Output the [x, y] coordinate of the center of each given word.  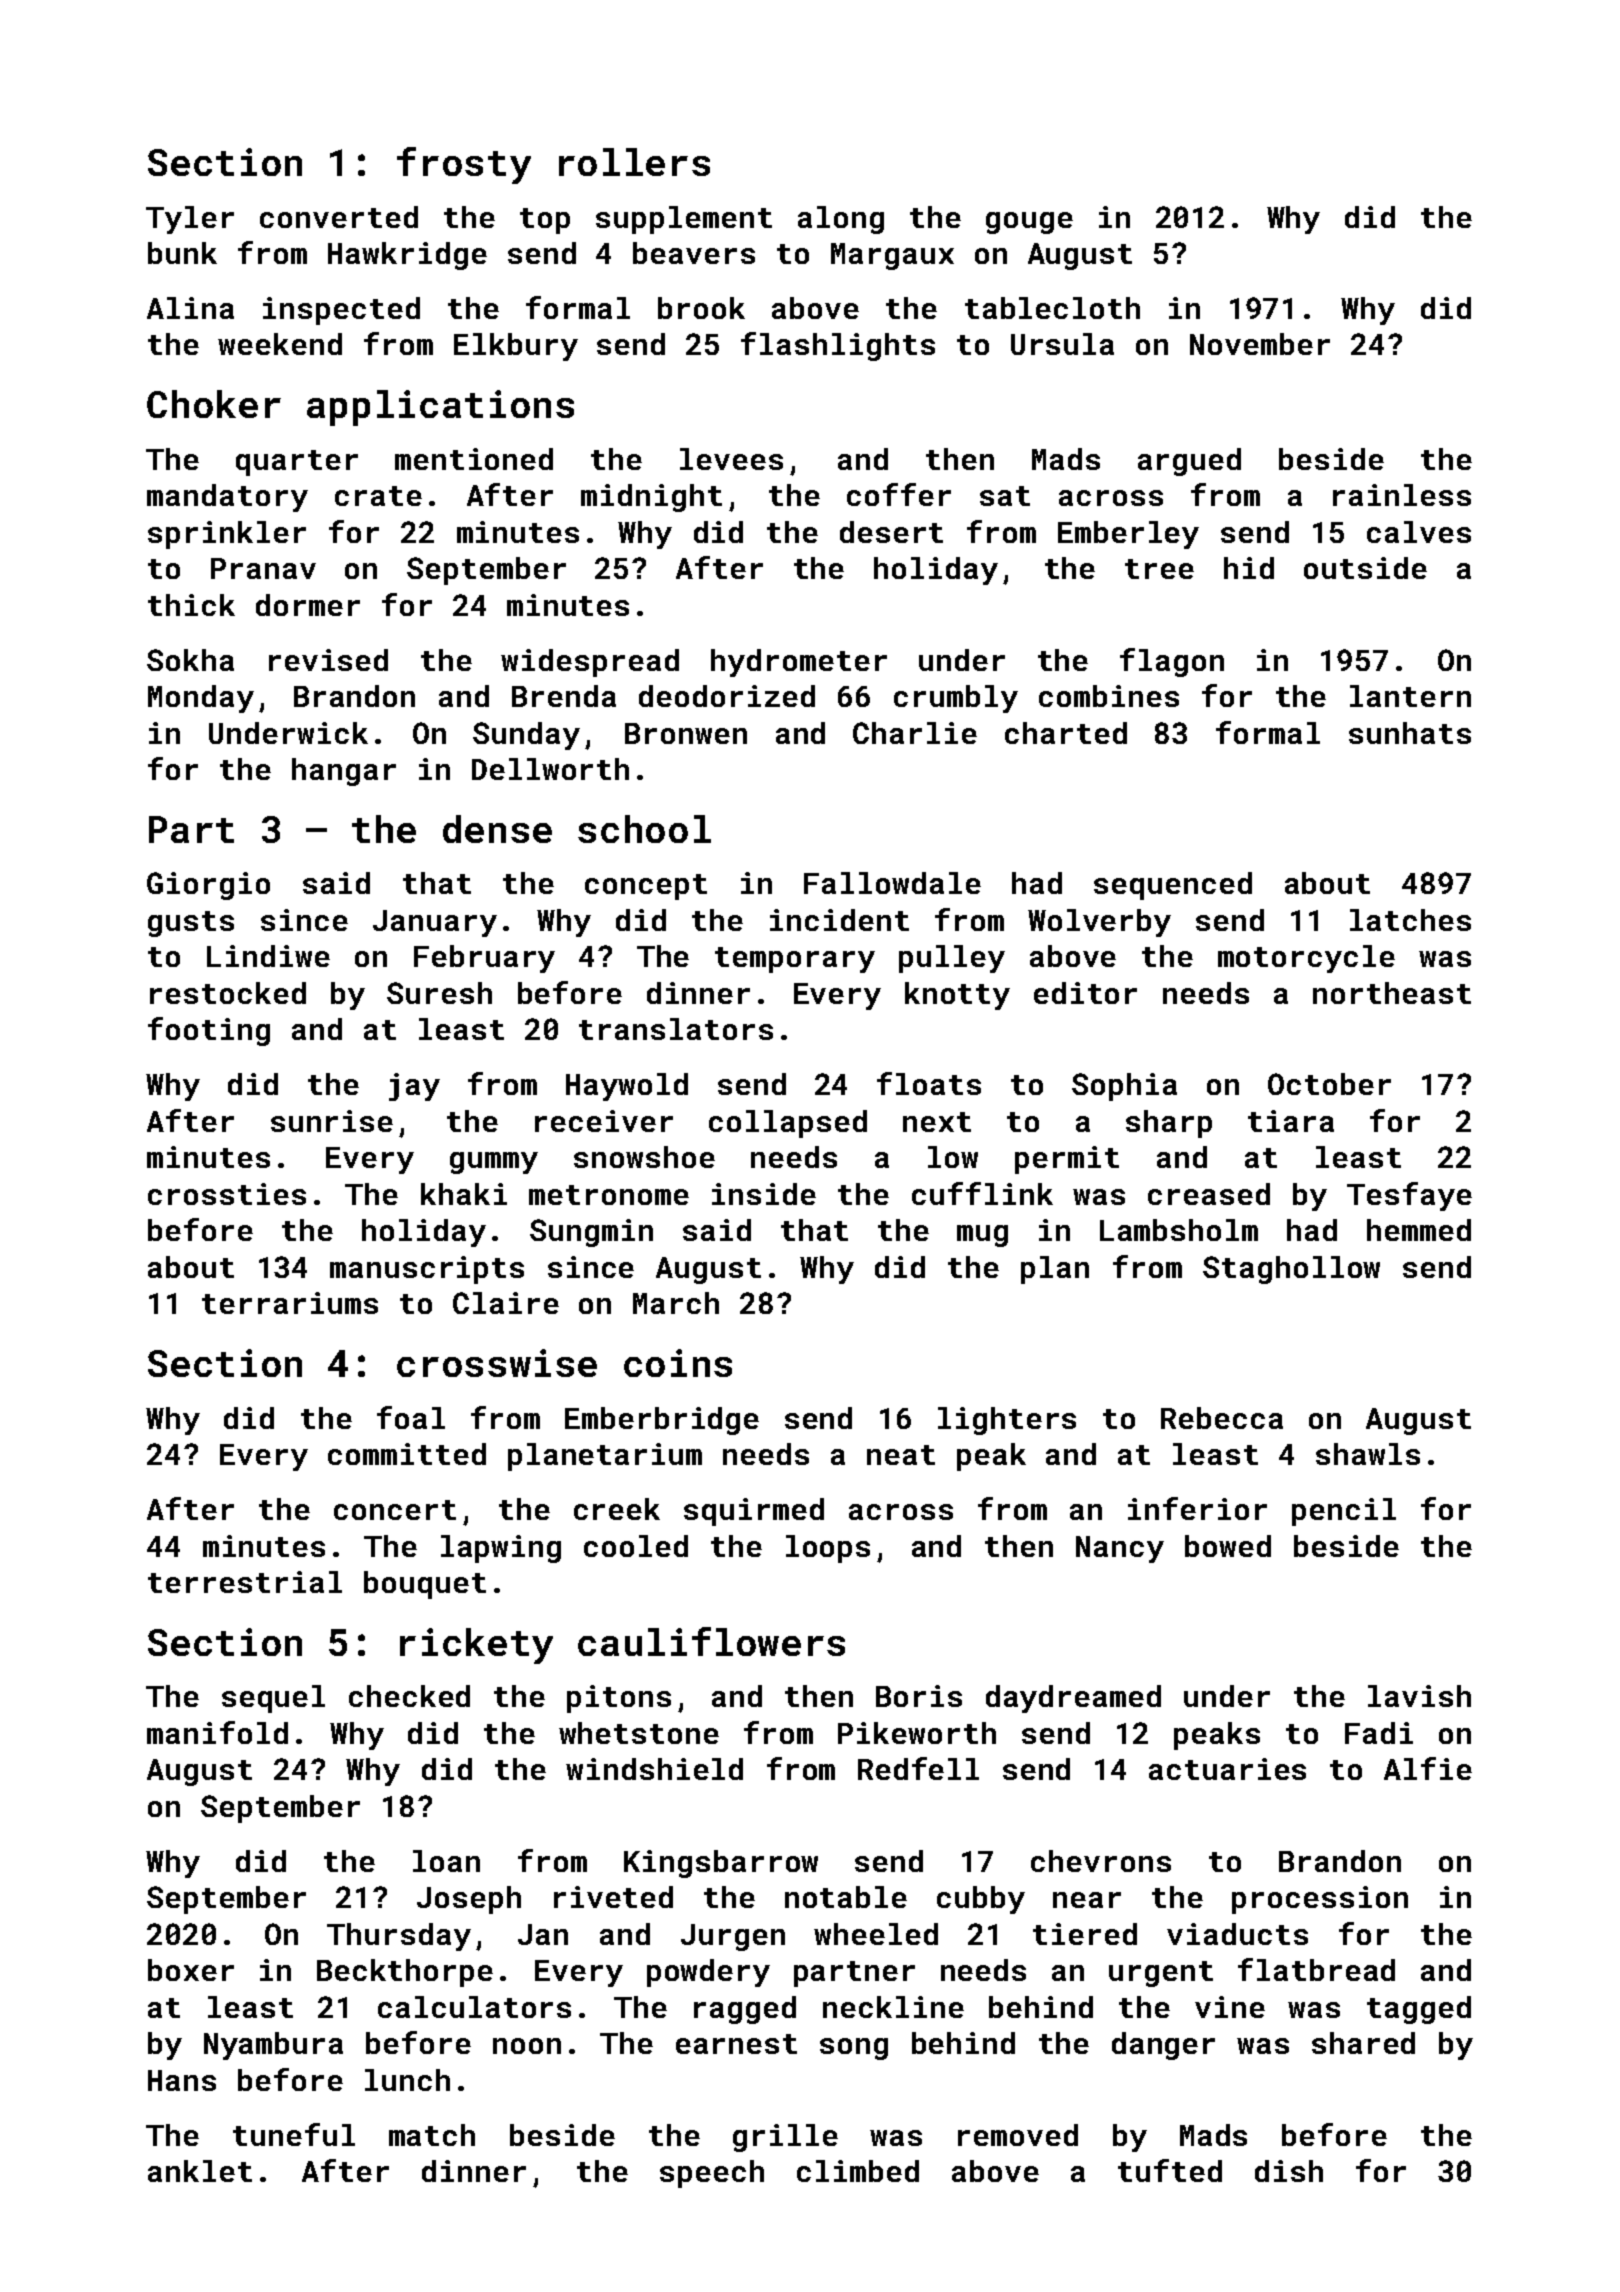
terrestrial [245, 1582]
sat [1005, 496]
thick [191, 605]
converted [339, 217]
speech [712, 2174]
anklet [200, 2171]
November [1260, 344]
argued [1189, 462]
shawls [1368, 1454]
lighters [1007, 1421]
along [841, 220]
